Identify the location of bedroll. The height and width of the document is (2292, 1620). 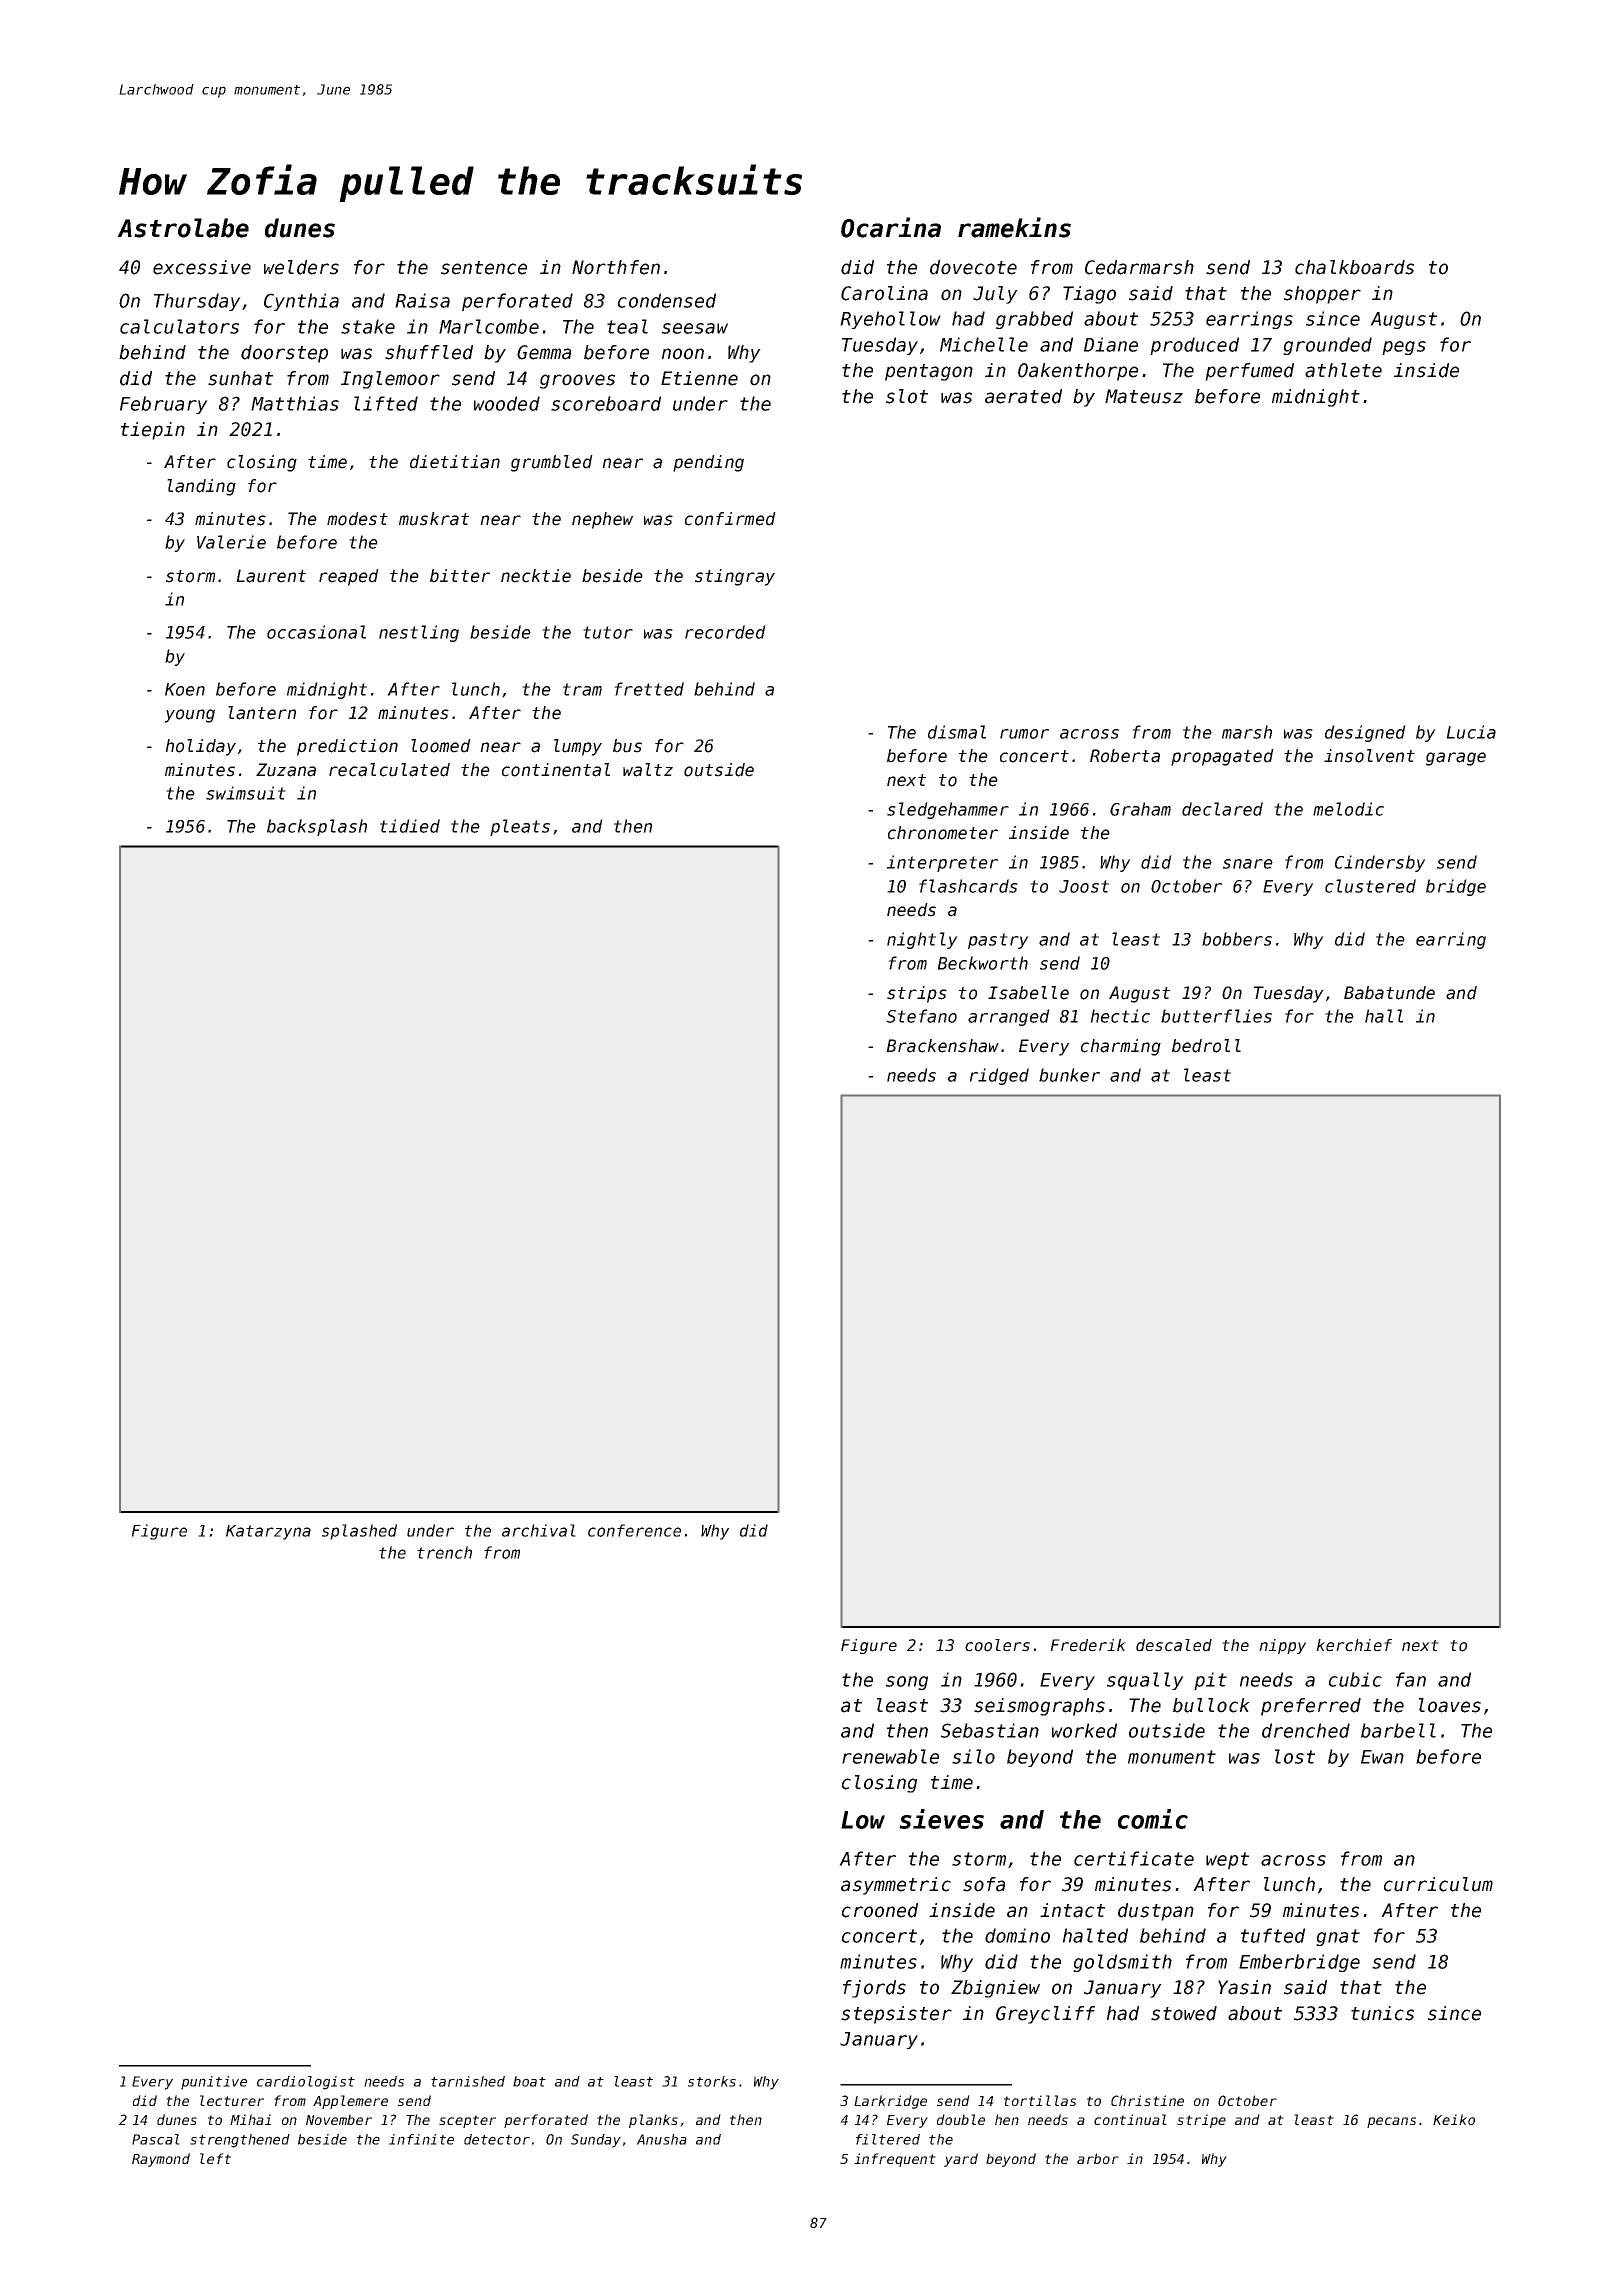
(1206, 1046).
